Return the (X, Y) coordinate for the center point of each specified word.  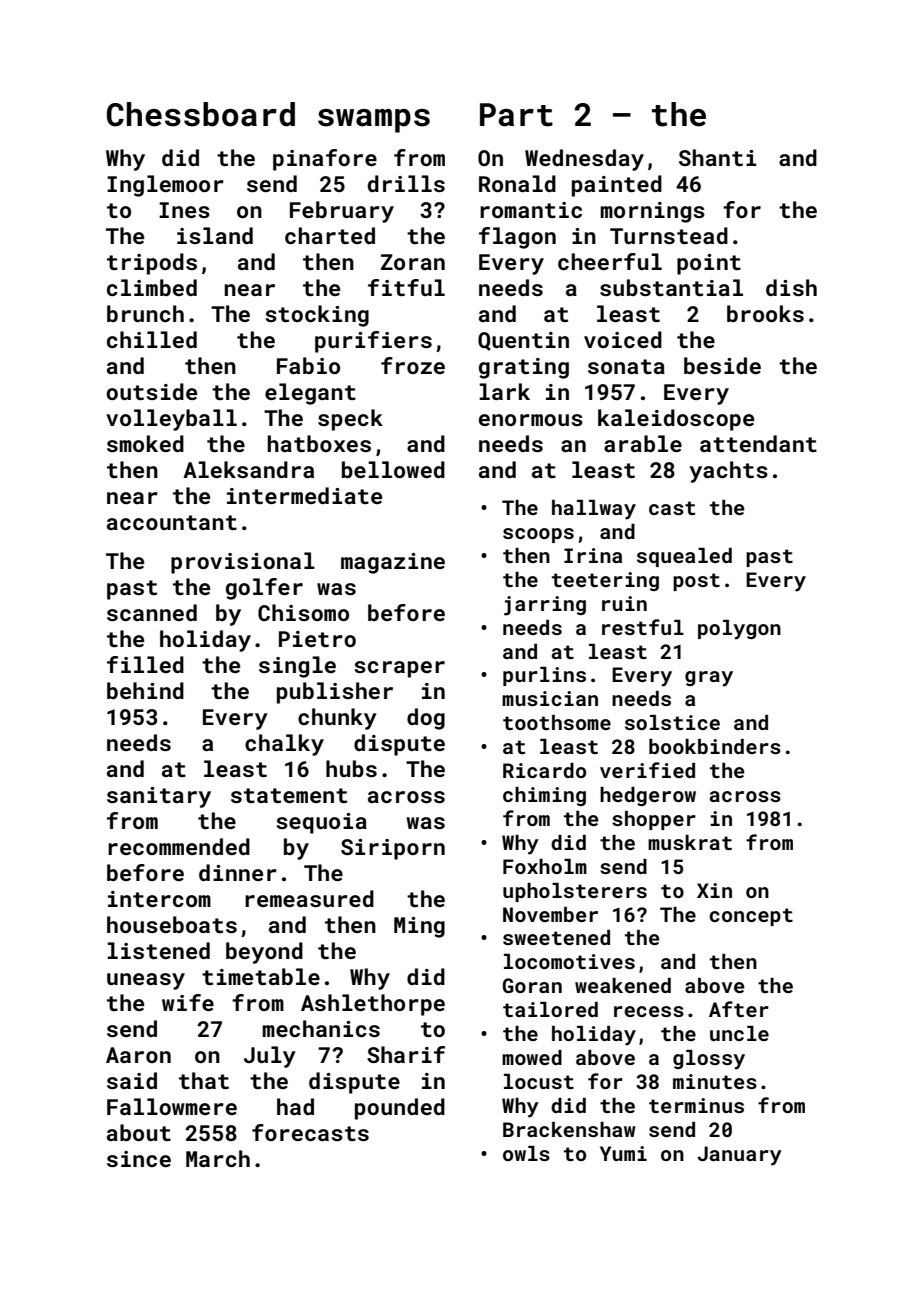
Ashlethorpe (373, 1005)
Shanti (717, 157)
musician (550, 698)
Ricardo (544, 770)
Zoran (413, 262)
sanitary (159, 797)
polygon (739, 630)
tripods (152, 264)
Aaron (138, 1055)
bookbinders (715, 746)
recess (649, 1011)
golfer (264, 589)
